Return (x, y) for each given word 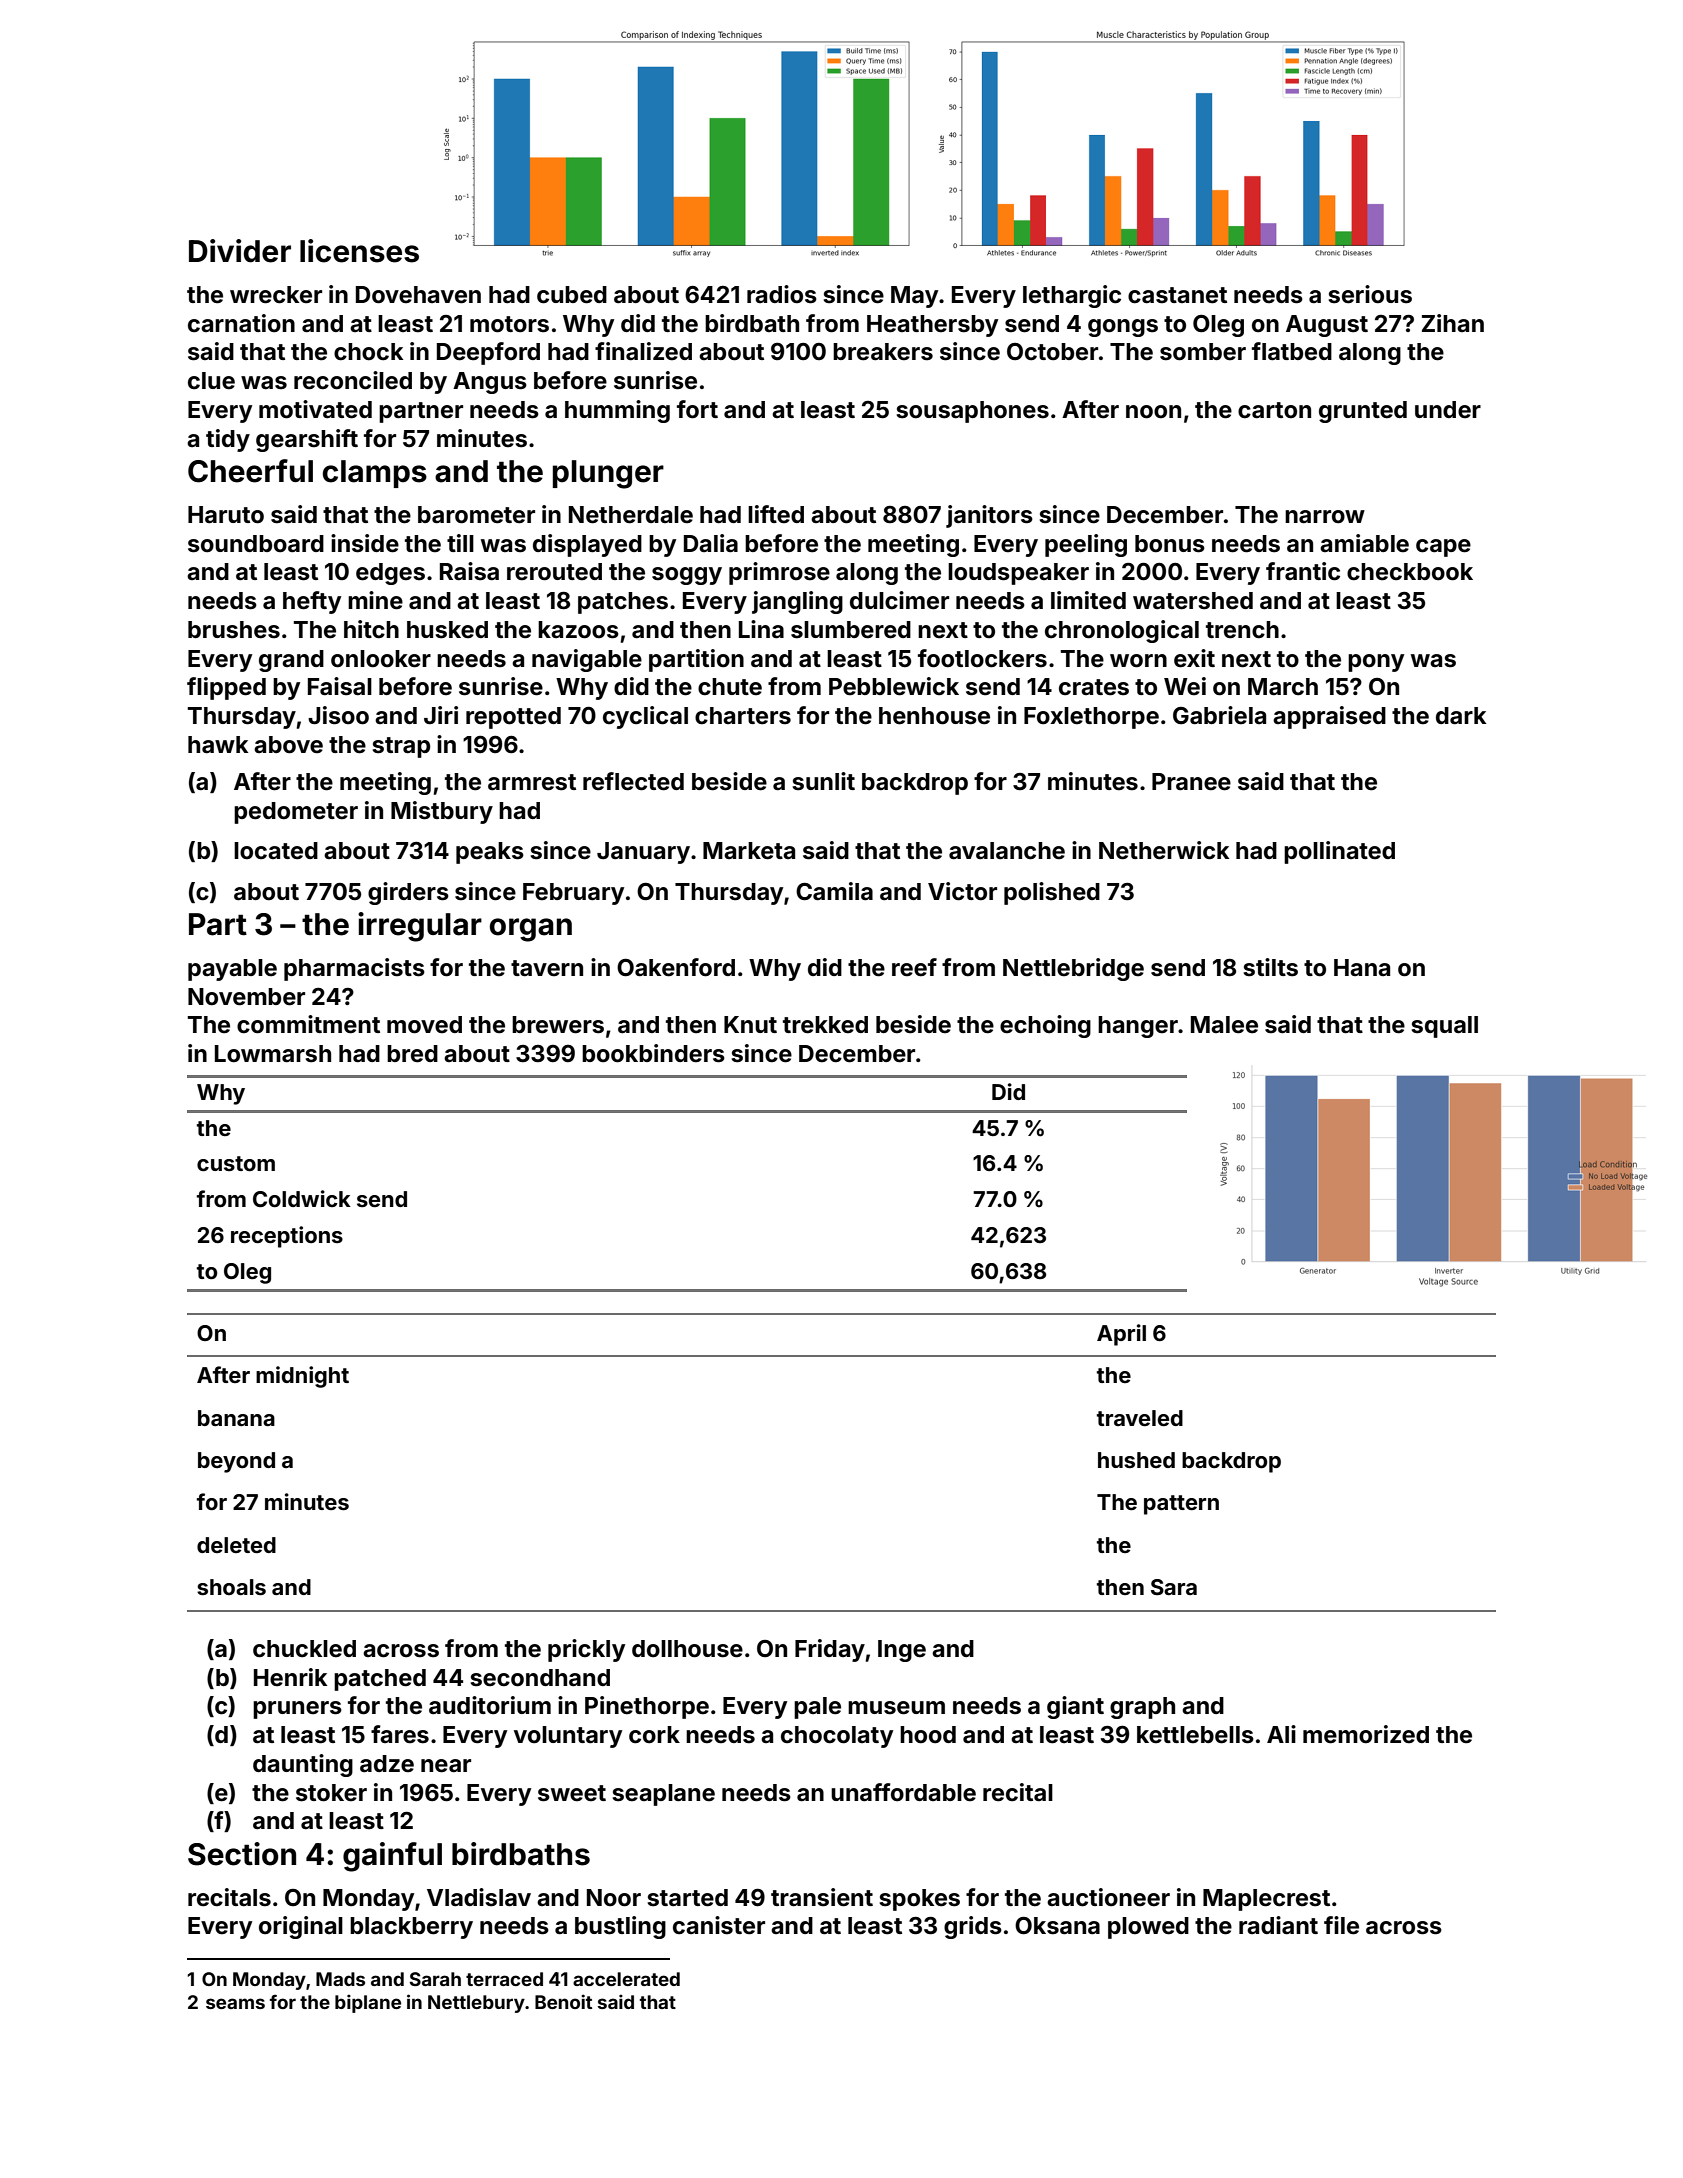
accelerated (626, 1979)
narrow (1325, 517)
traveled (1140, 1418)
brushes (234, 630)
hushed (1136, 1460)
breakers (883, 352)
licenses (359, 251)
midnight (302, 1377)
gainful (392, 1857)
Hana (1362, 967)
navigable (587, 660)
